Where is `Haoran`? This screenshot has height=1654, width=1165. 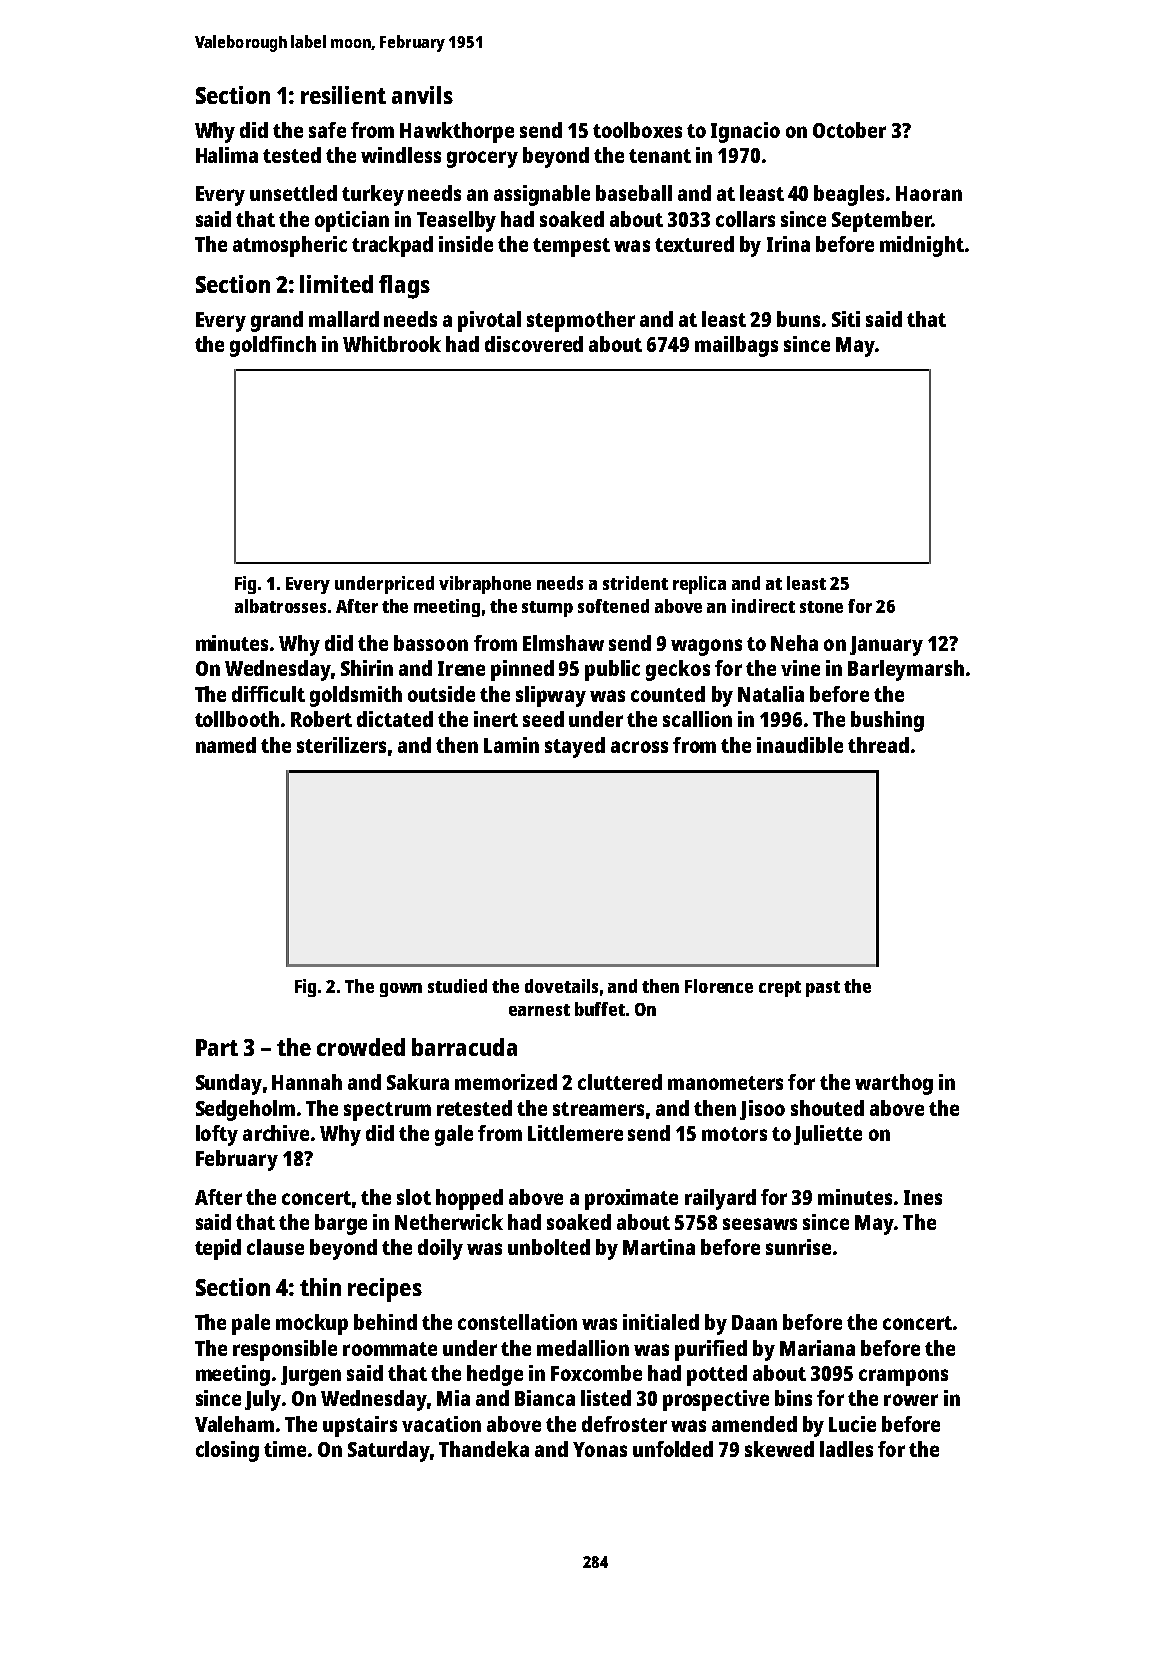
Haoran is located at coordinates (929, 193).
